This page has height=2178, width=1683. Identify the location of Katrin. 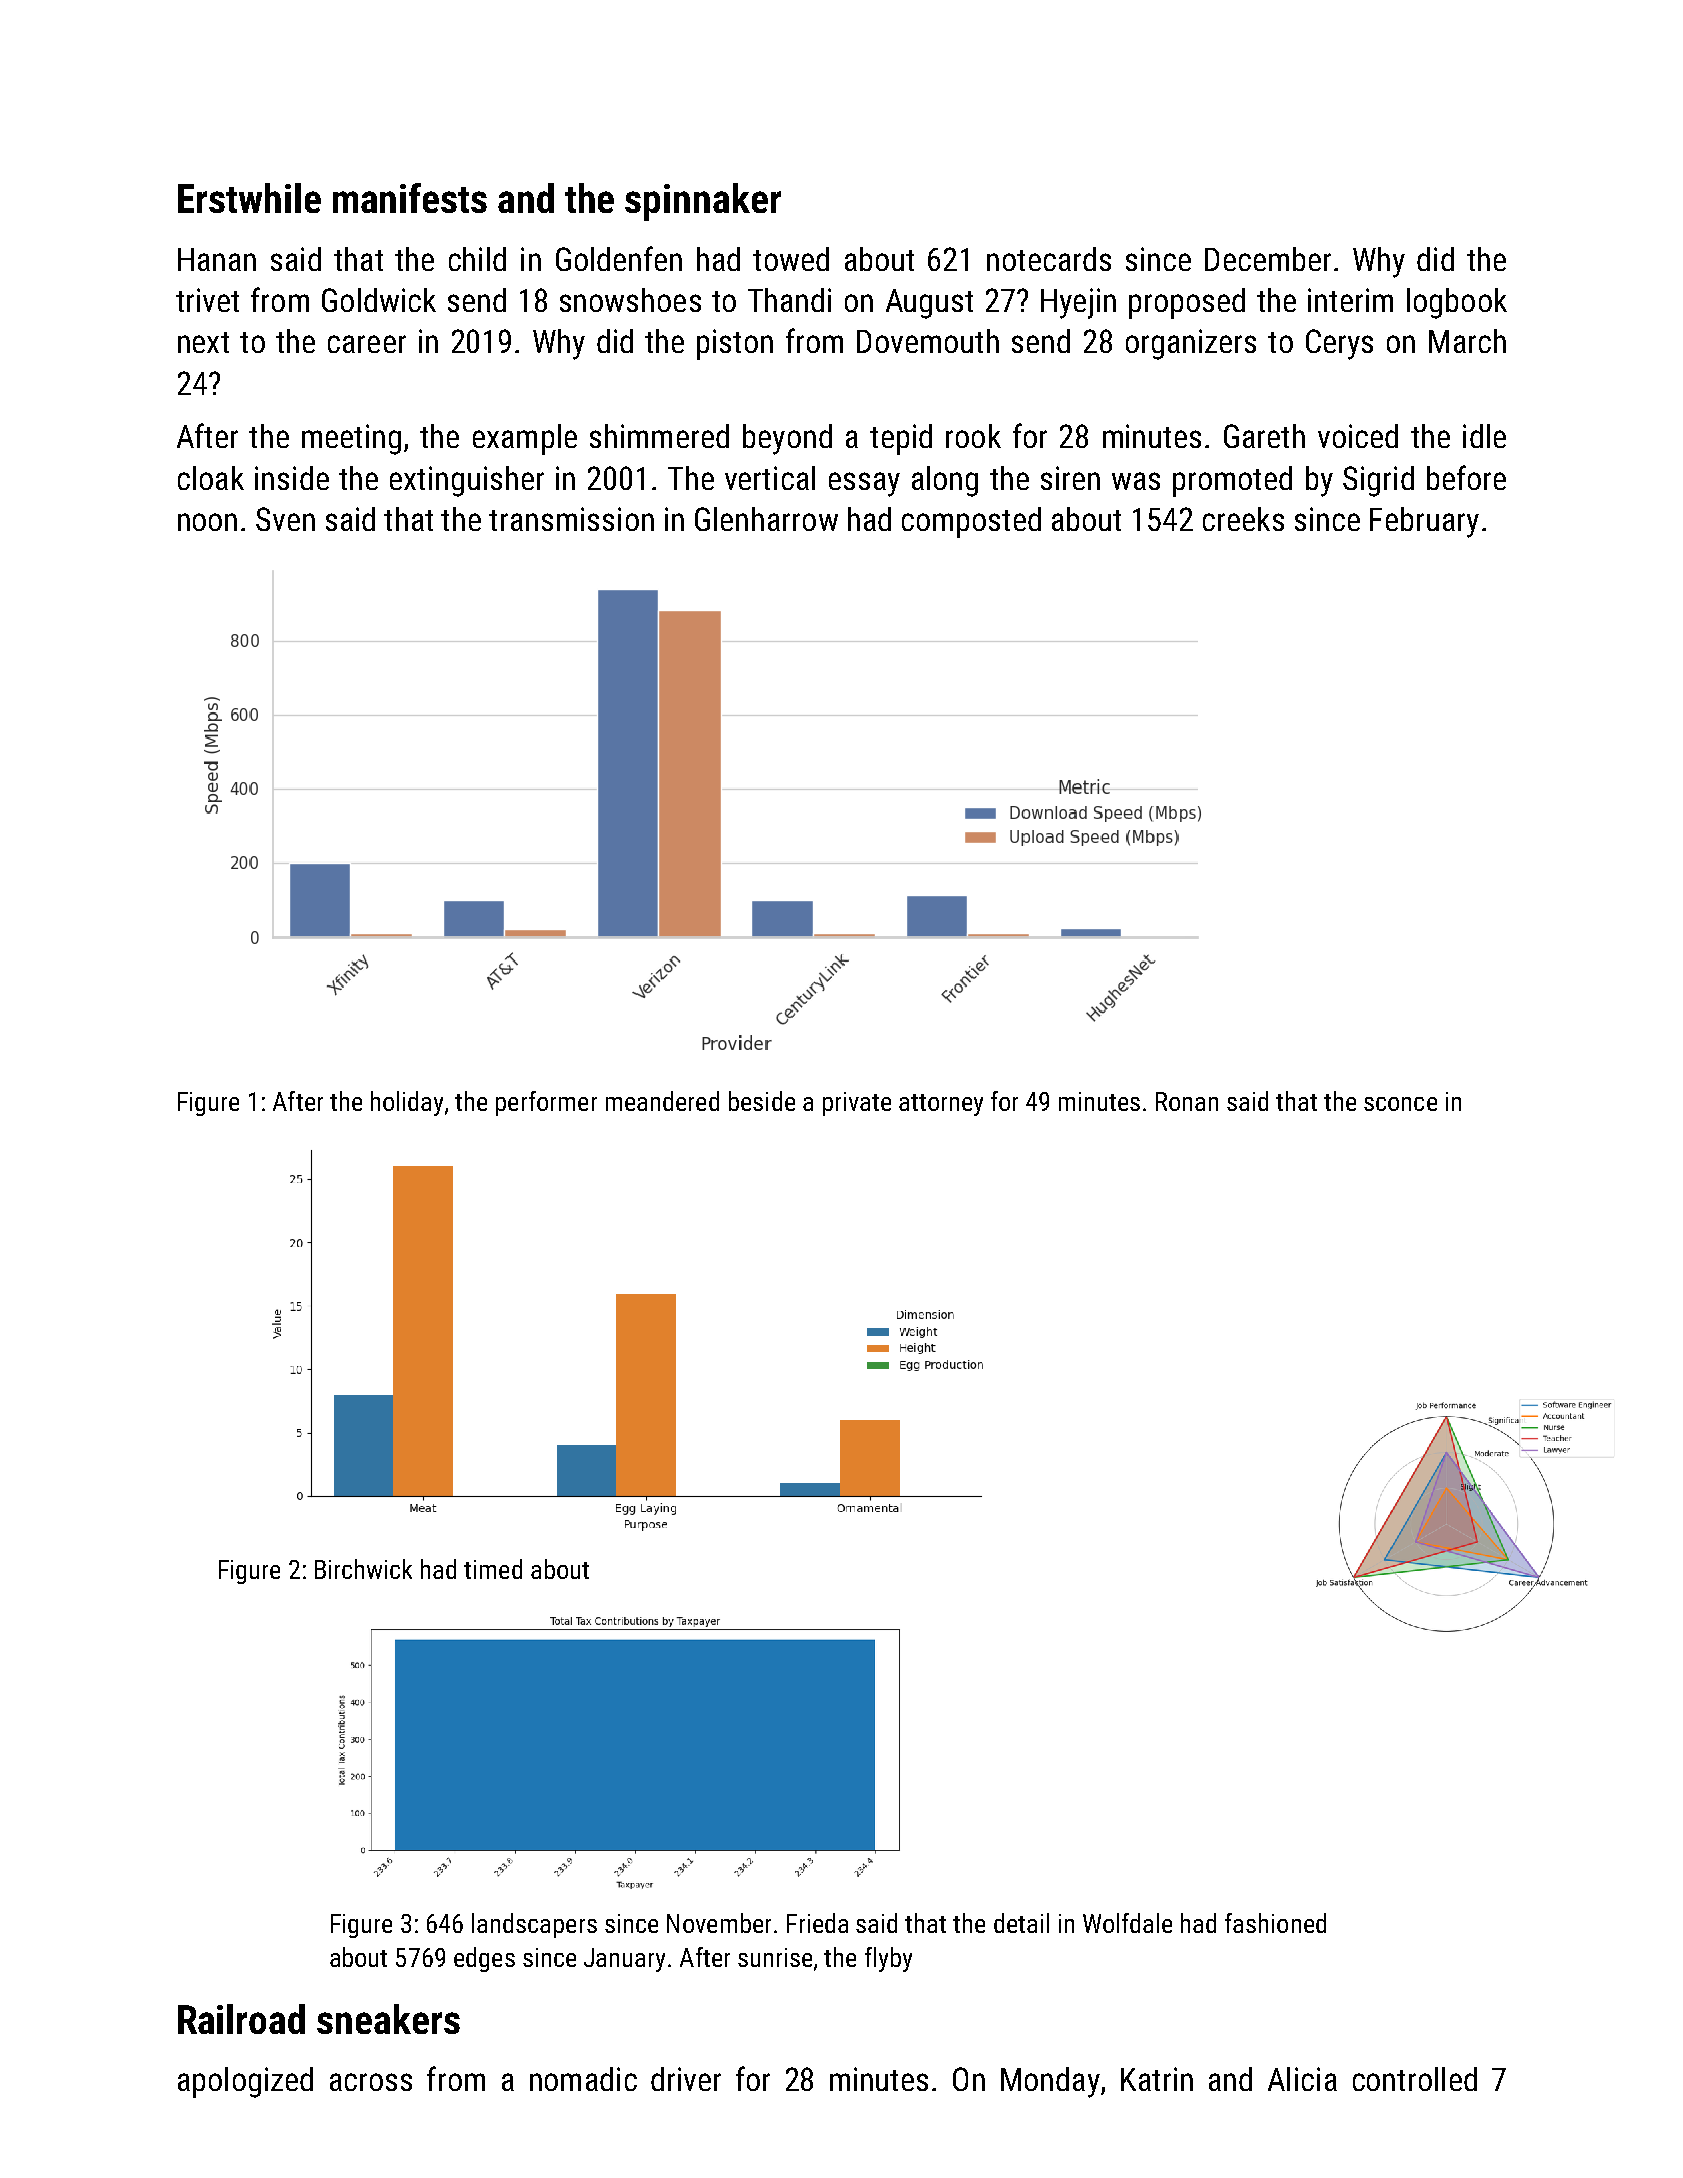
(1157, 2079).
